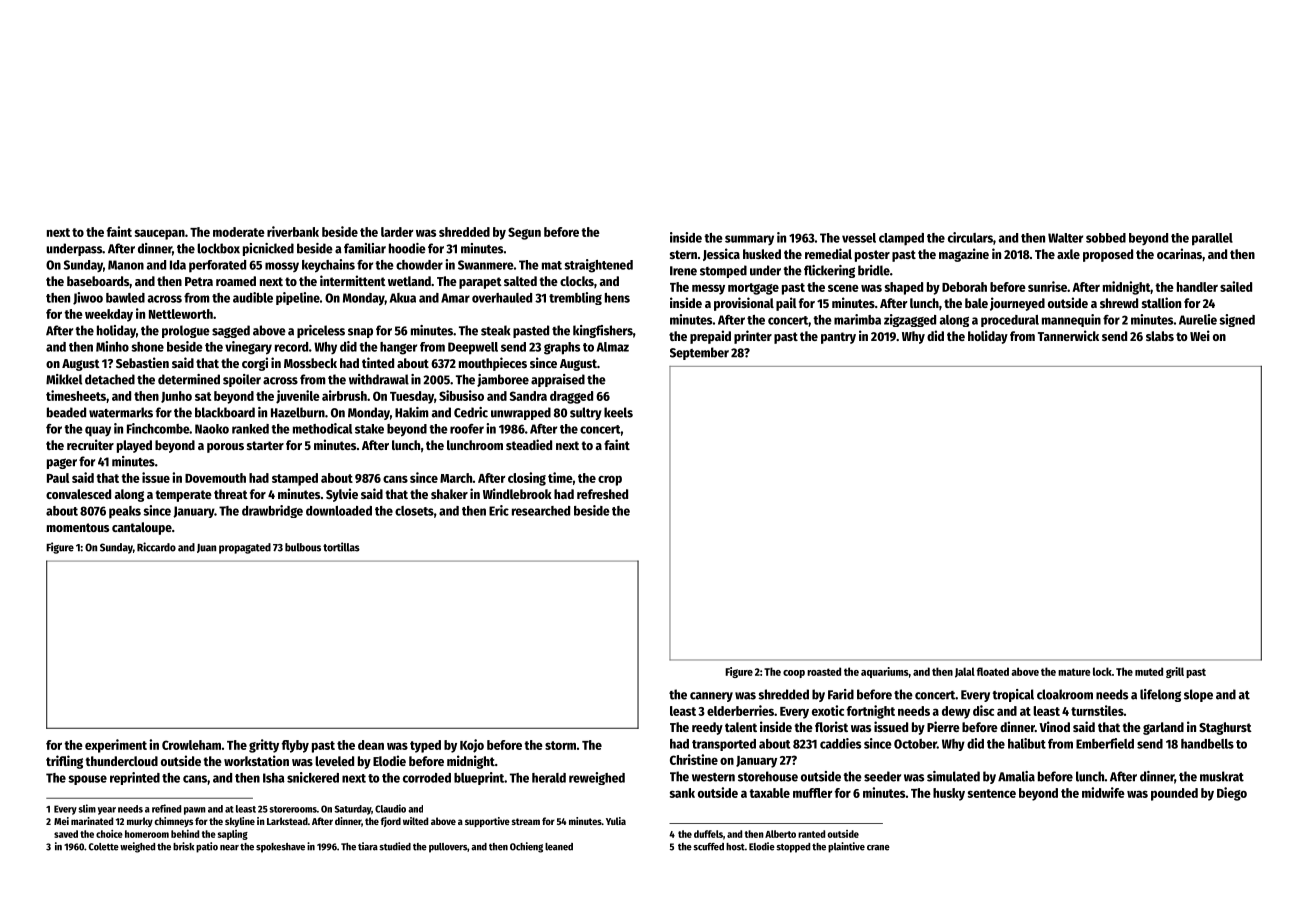 The width and height of the screenshot is (1308, 924). Describe the element at coordinates (368, 846) in the screenshot. I see `tiara` at that location.
